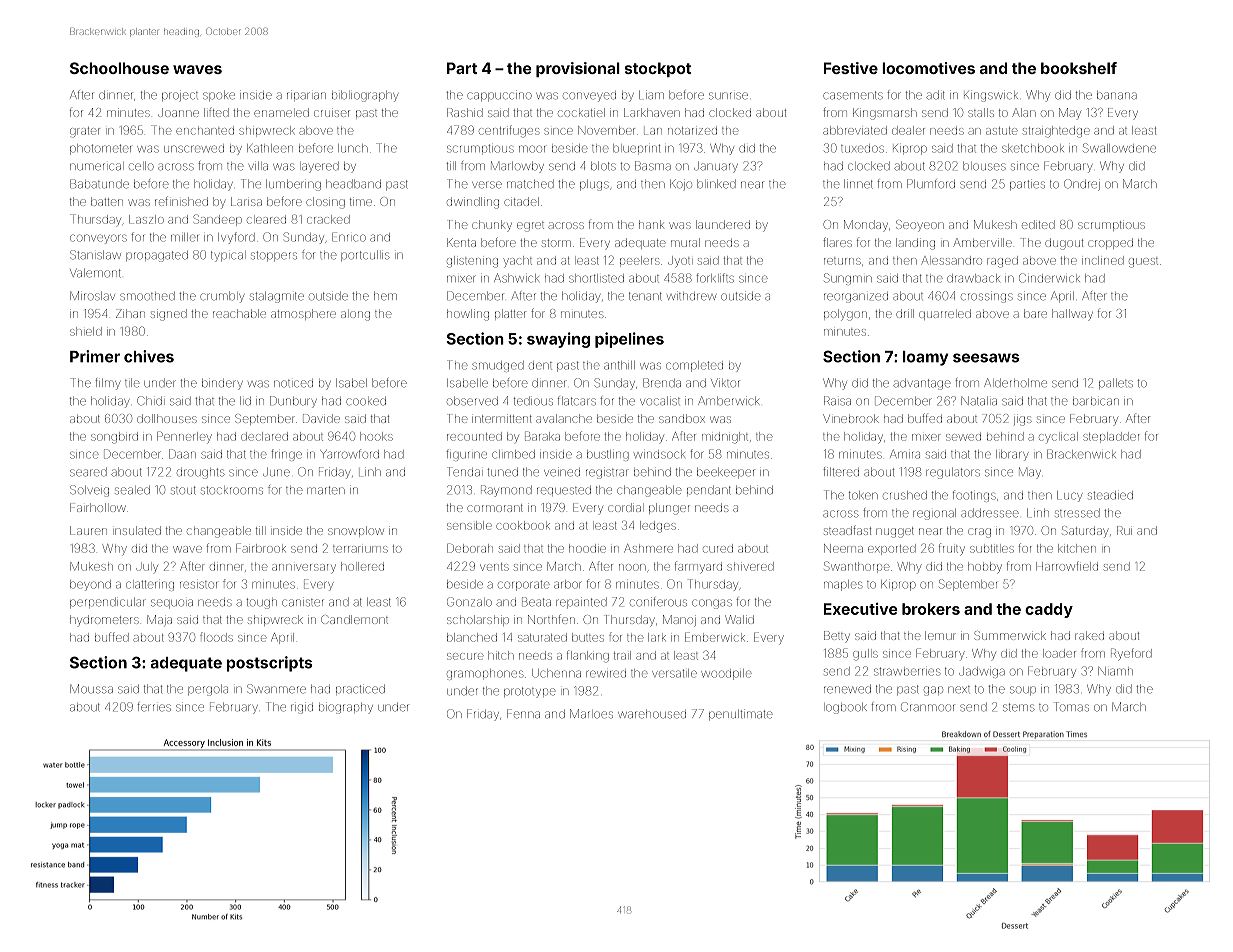 Image resolution: width=1233 pixels, height=952 pixels. I want to click on hollered, so click(362, 566).
